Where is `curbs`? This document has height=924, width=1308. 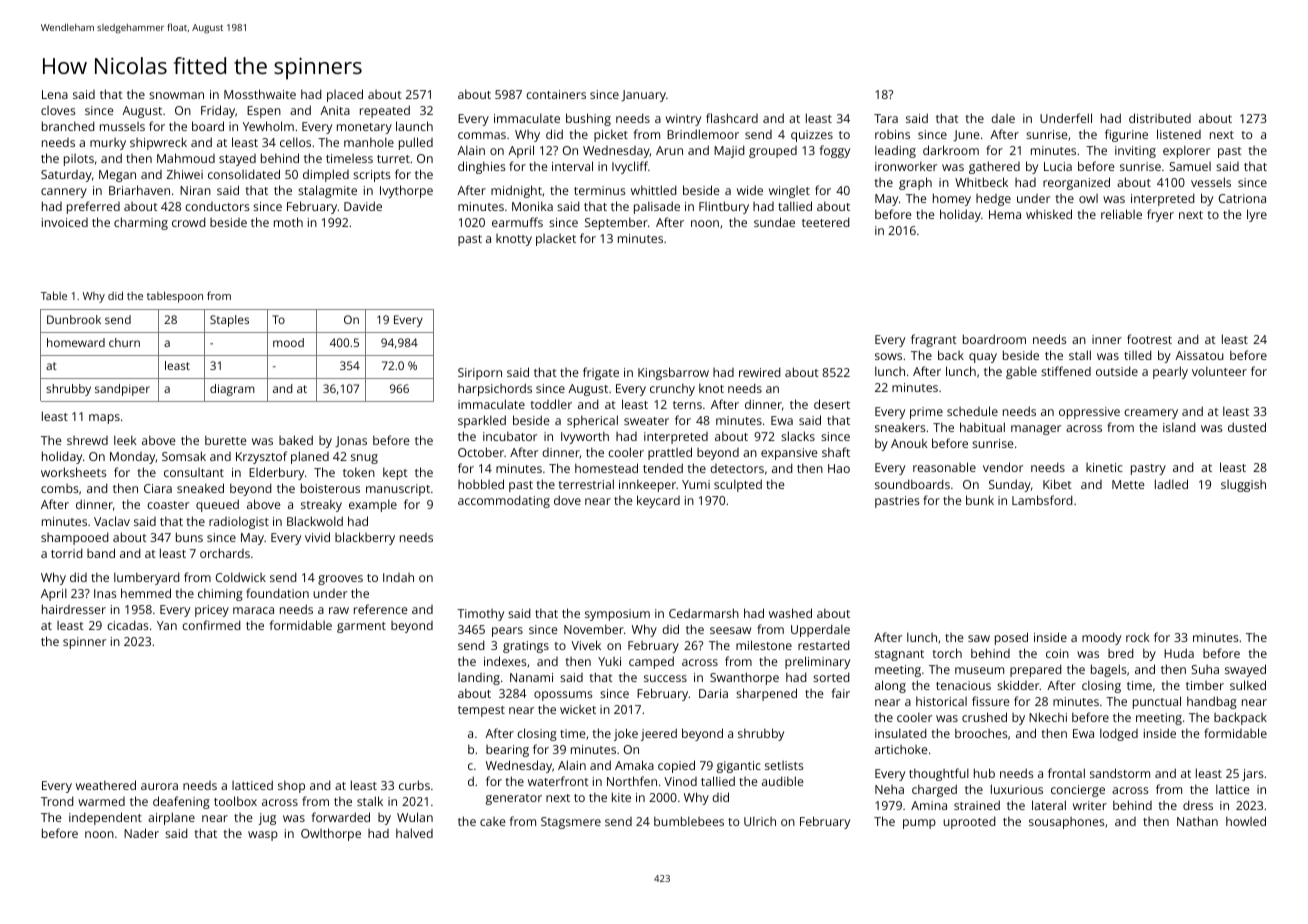 curbs is located at coordinates (414, 785).
